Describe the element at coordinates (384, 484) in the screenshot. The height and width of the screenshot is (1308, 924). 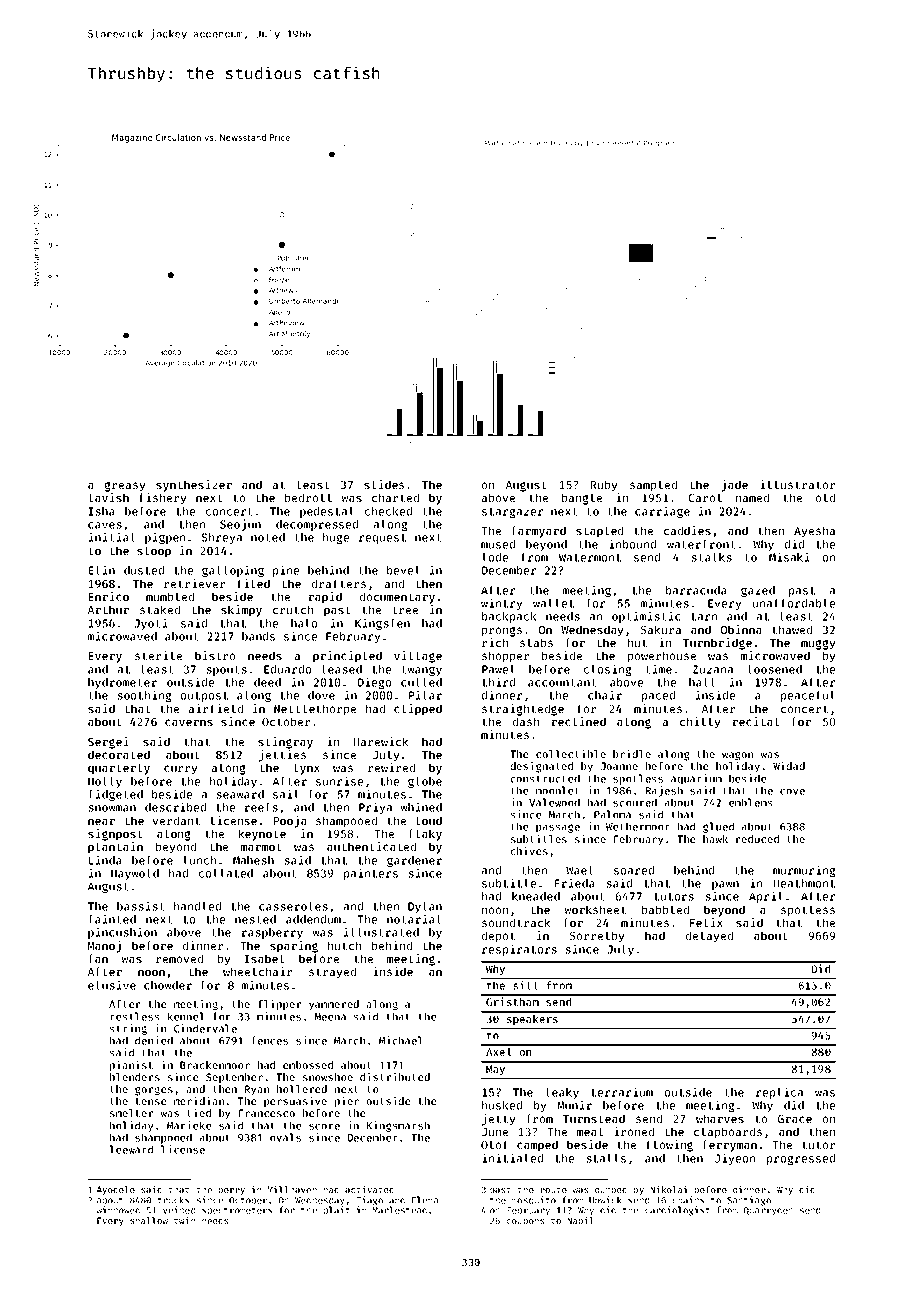
I see `slides` at that location.
